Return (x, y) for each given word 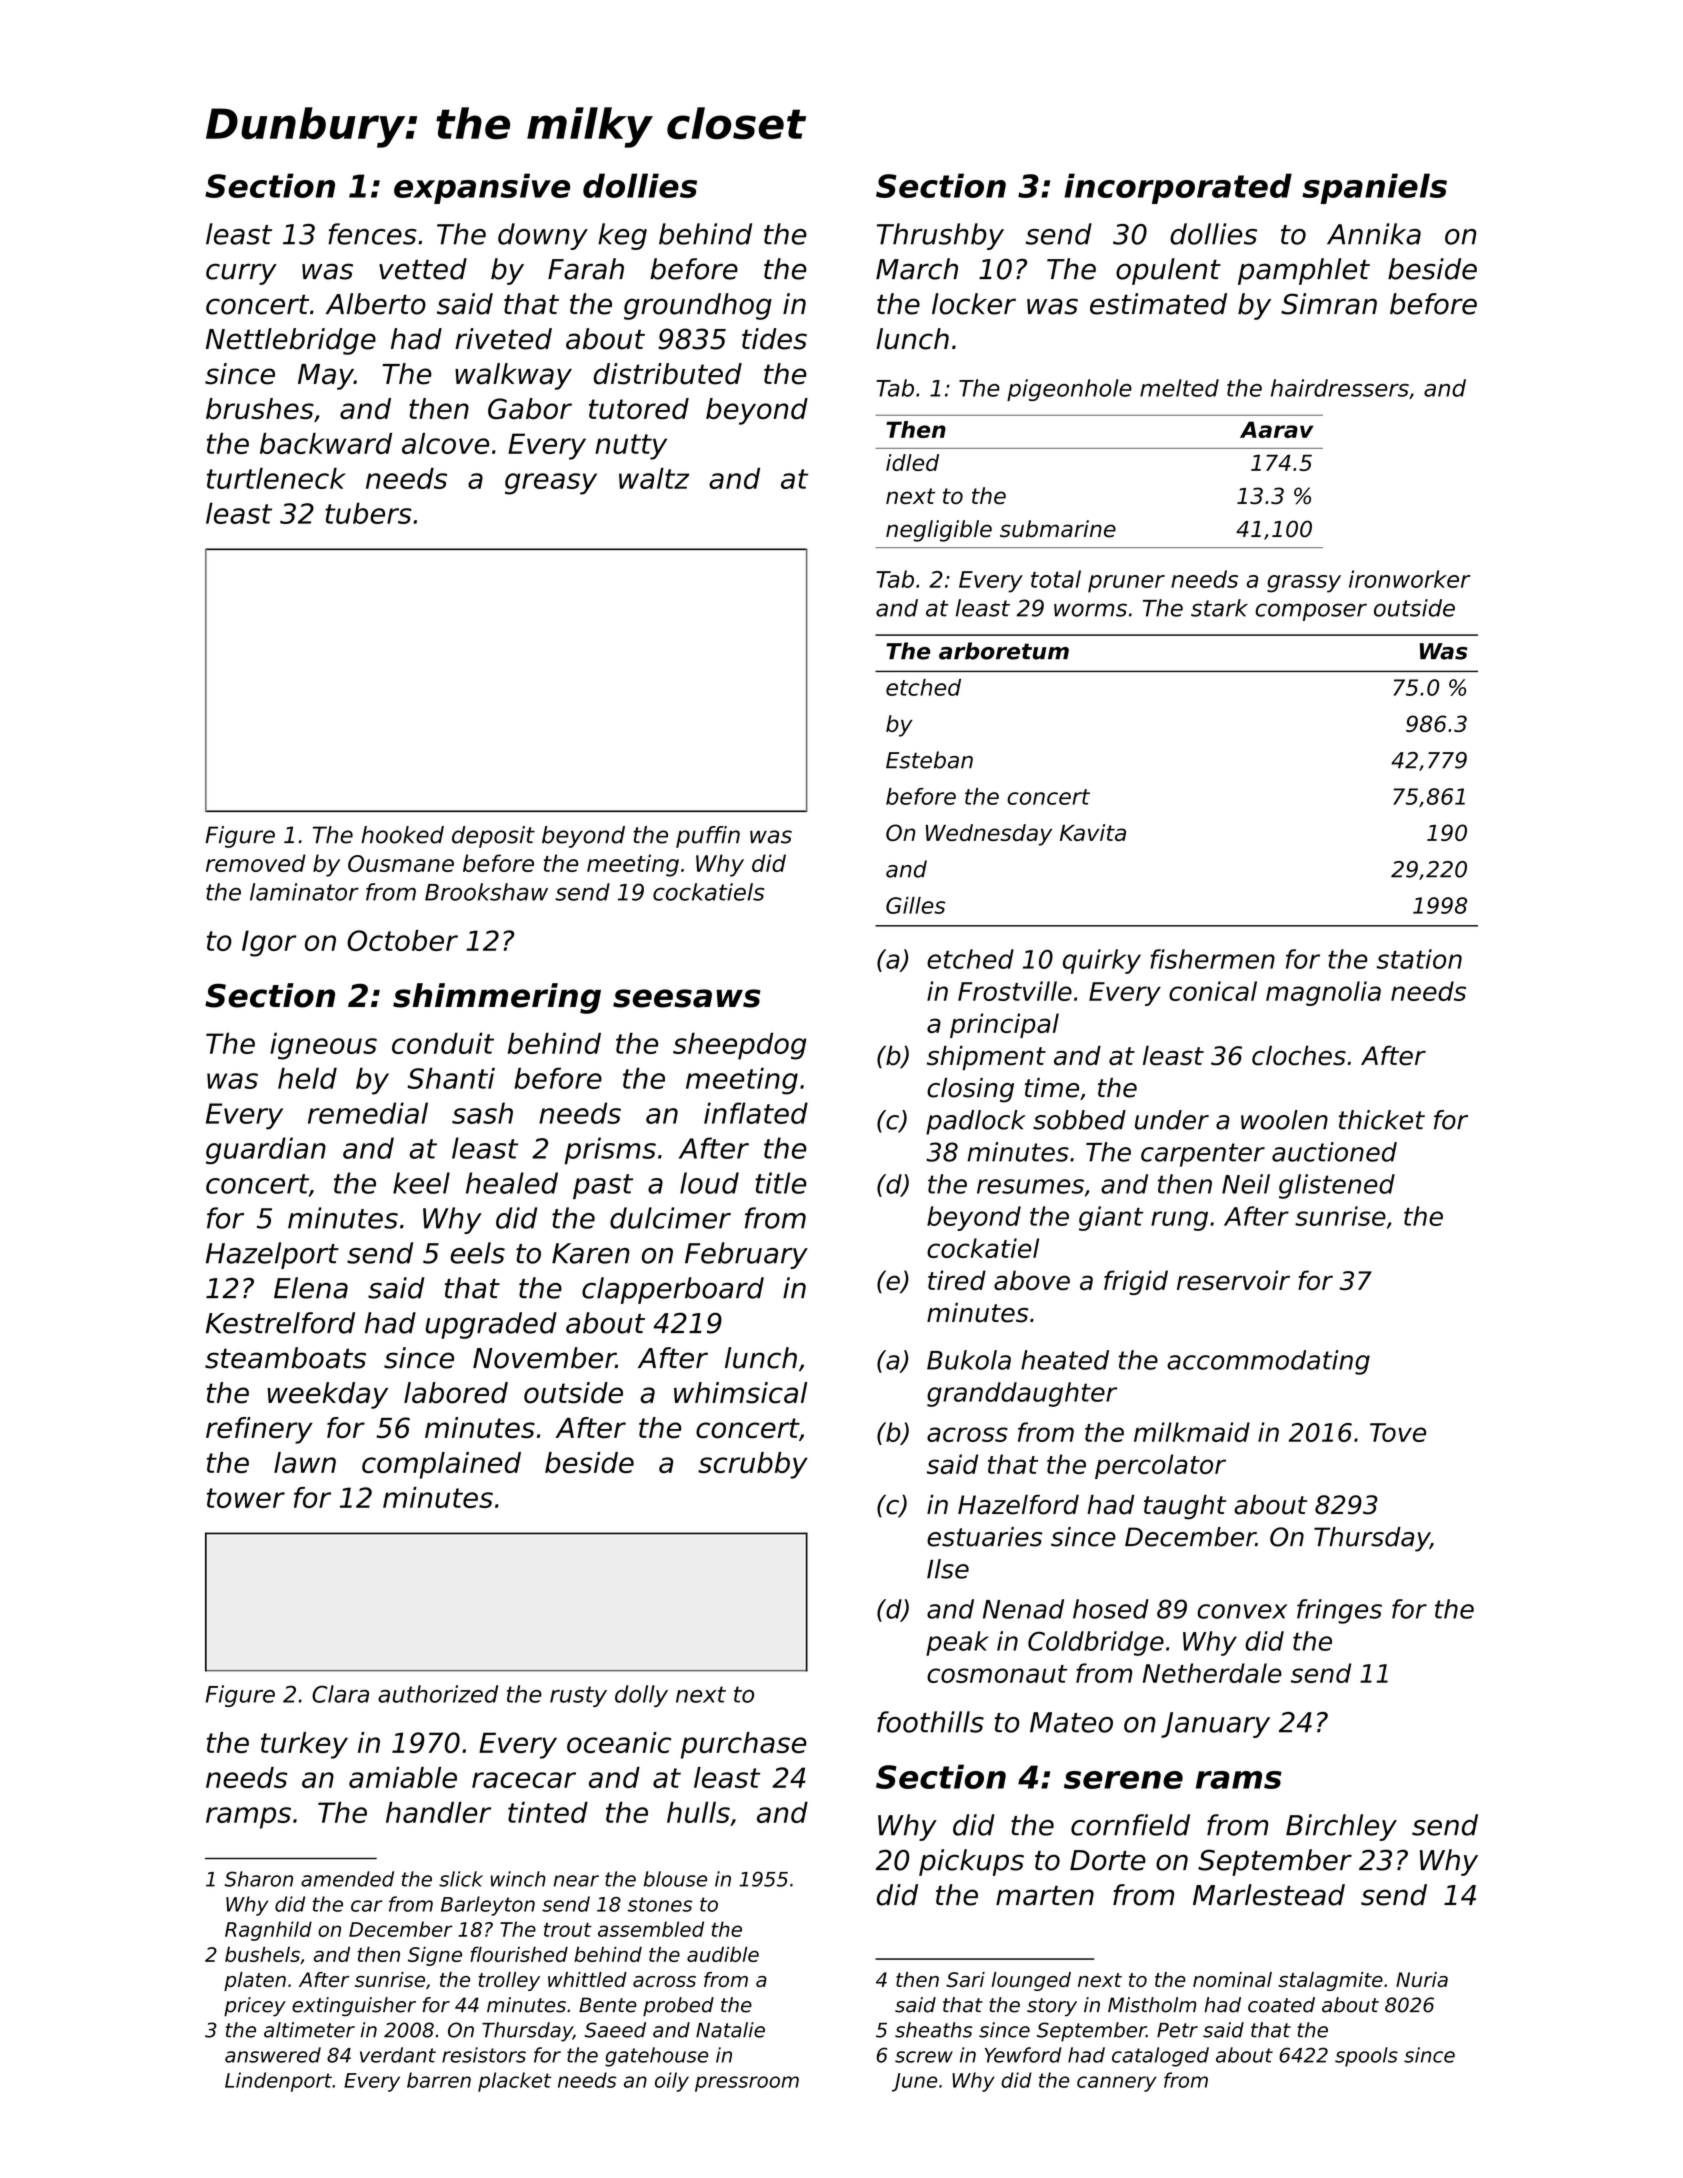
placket (515, 2082)
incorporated (1178, 188)
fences (372, 234)
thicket (1382, 1120)
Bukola (969, 1360)
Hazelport (272, 1255)
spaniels (1374, 188)
